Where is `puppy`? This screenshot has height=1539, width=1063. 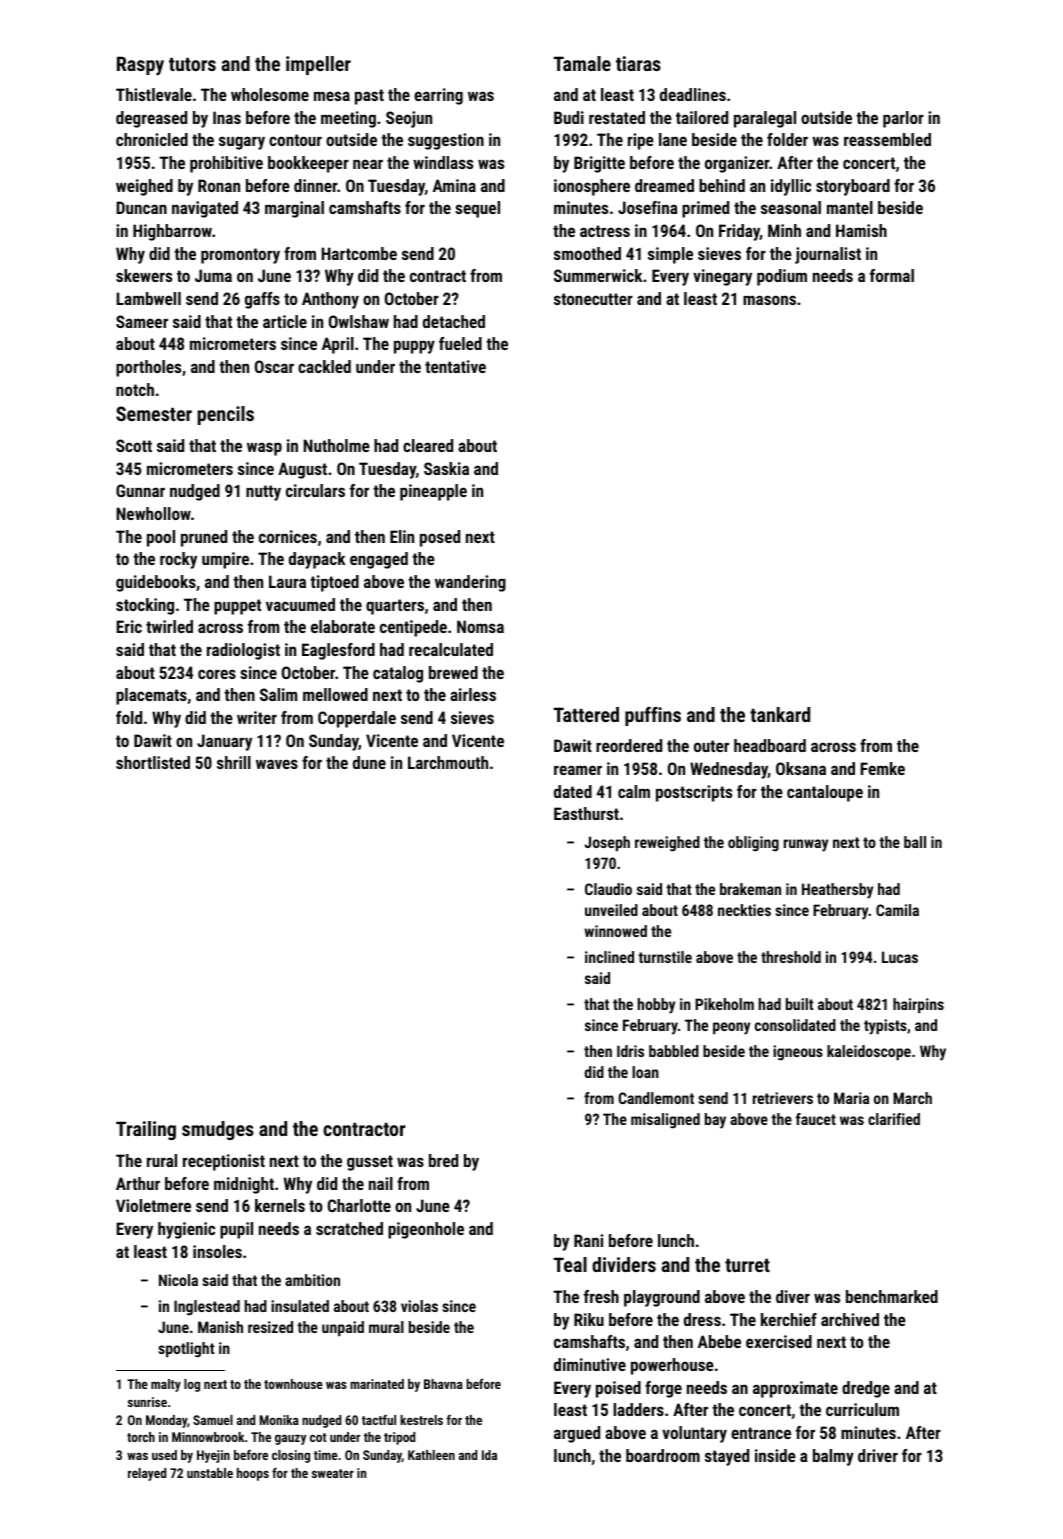
puppy is located at coordinates (414, 347).
